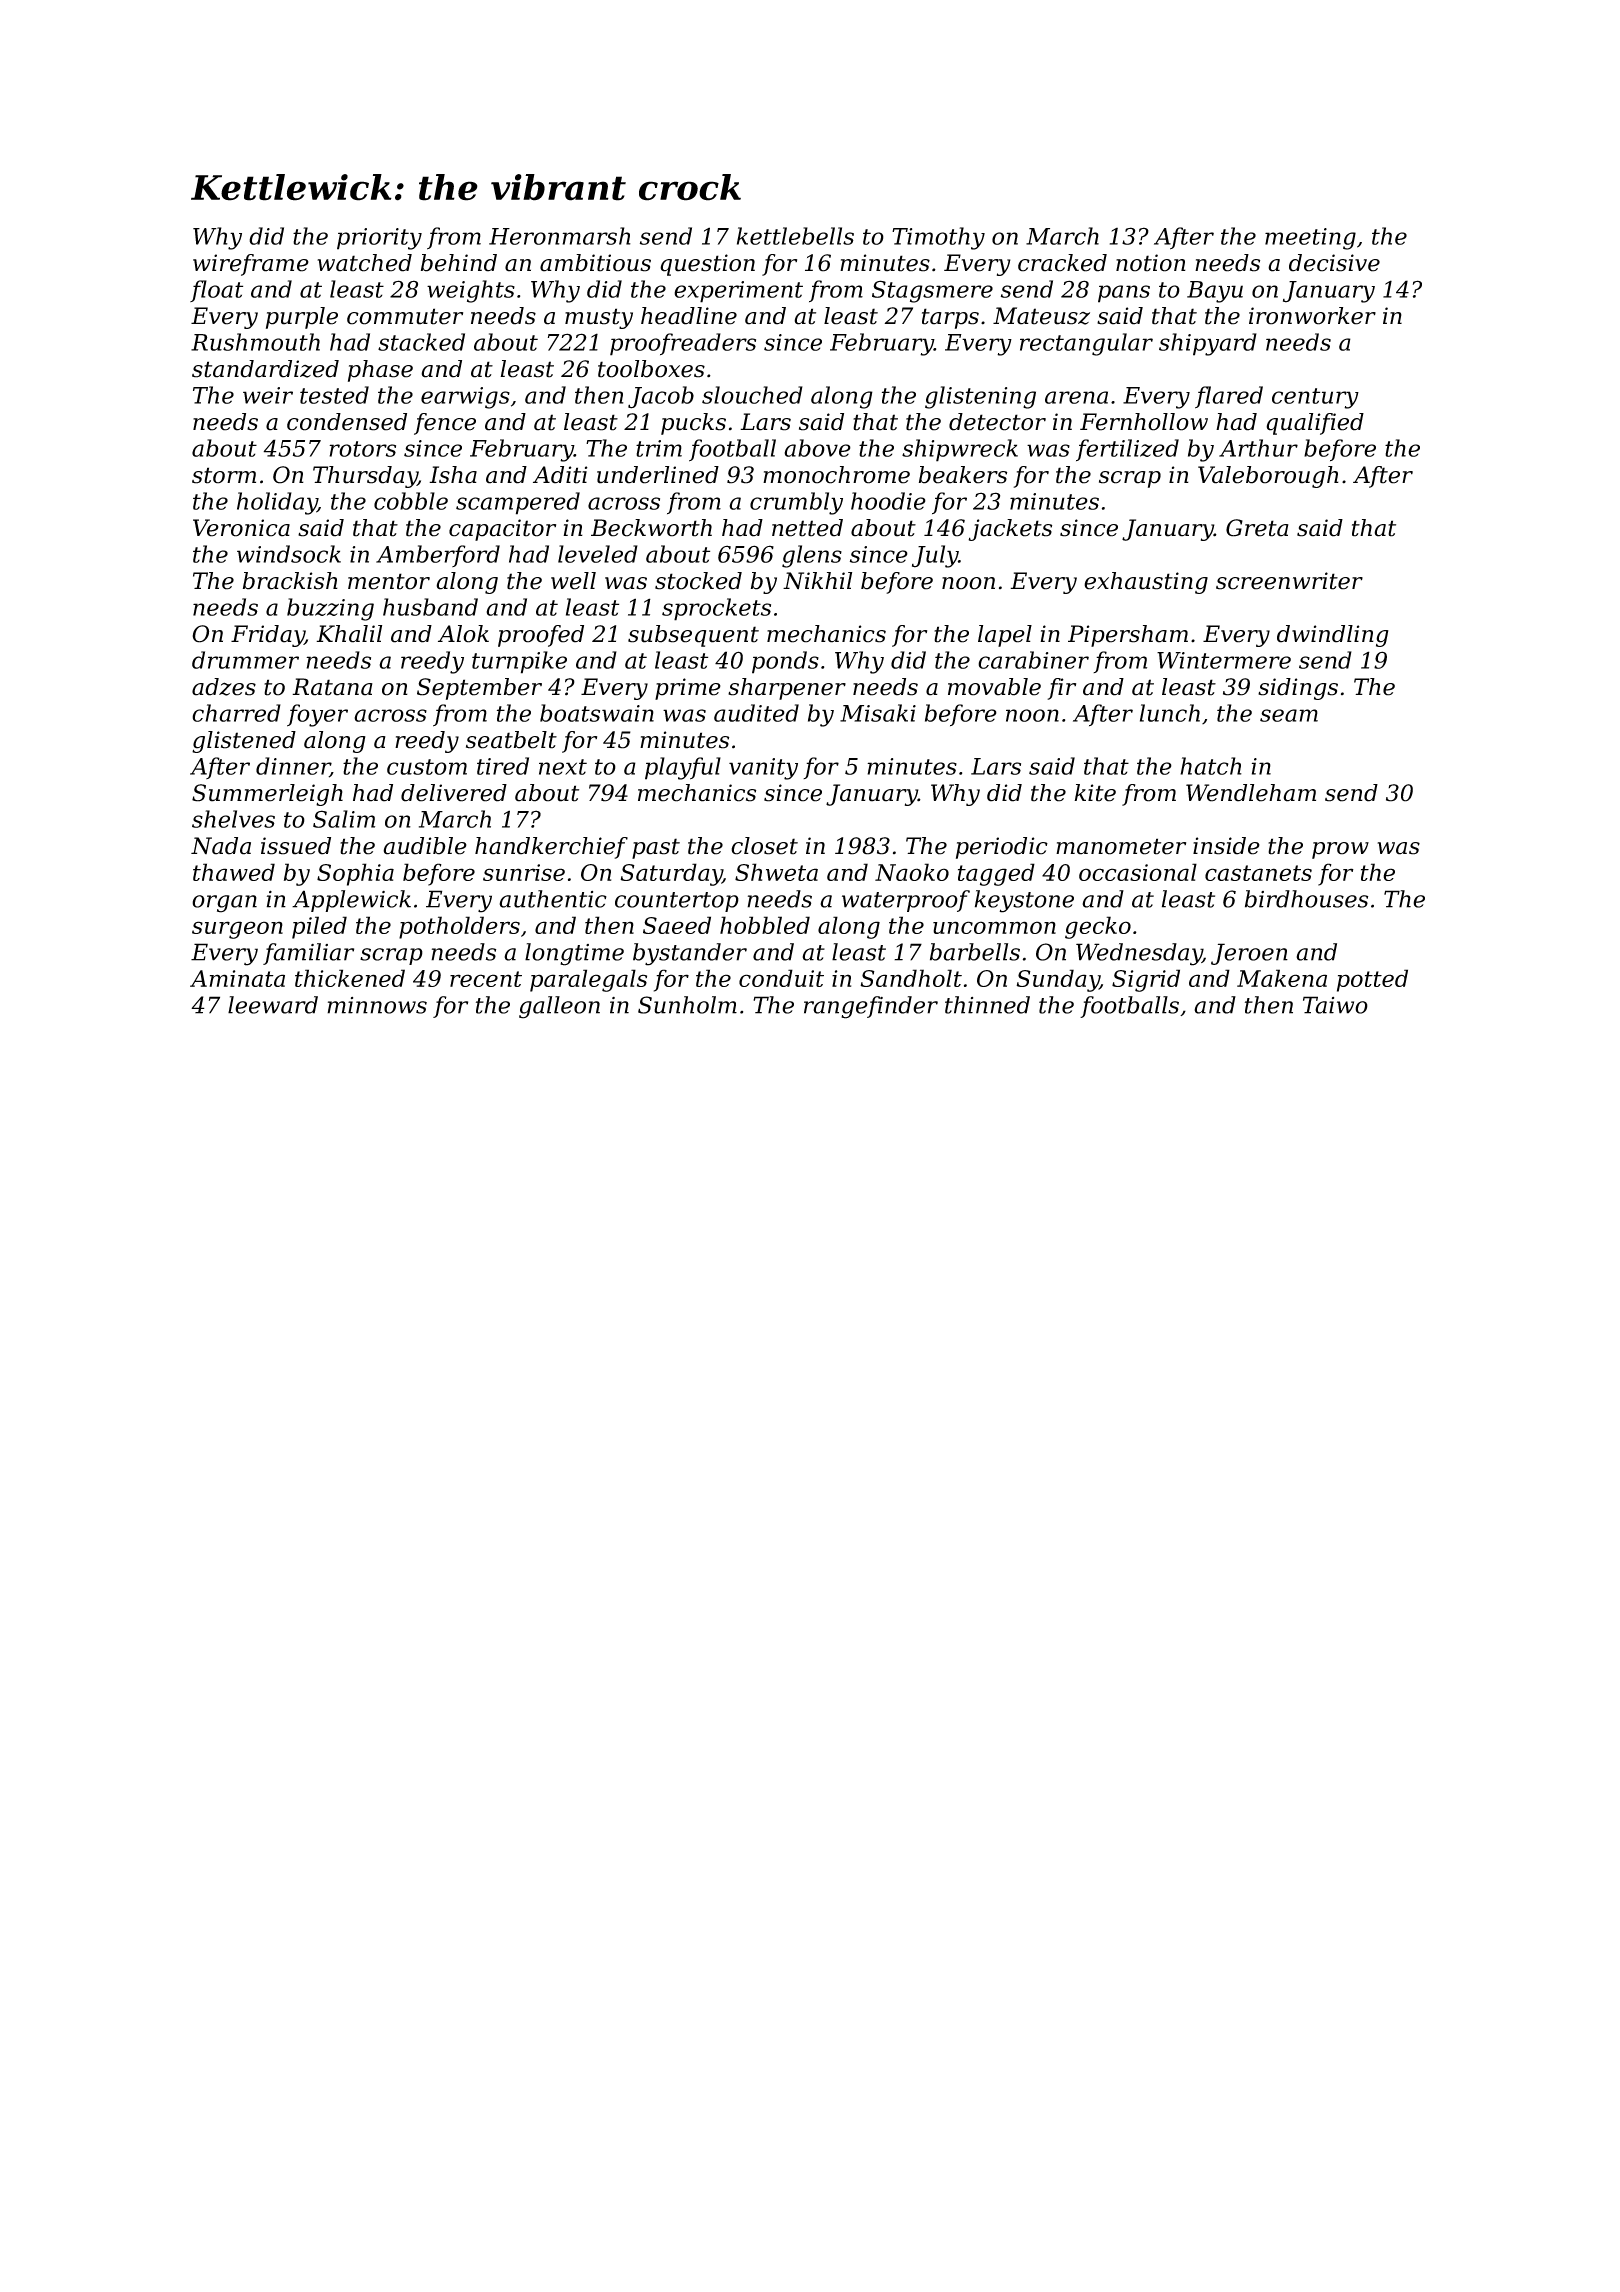  What do you see at coordinates (599, 318) in the page?
I see `musty` at bounding box center [599, 318].
